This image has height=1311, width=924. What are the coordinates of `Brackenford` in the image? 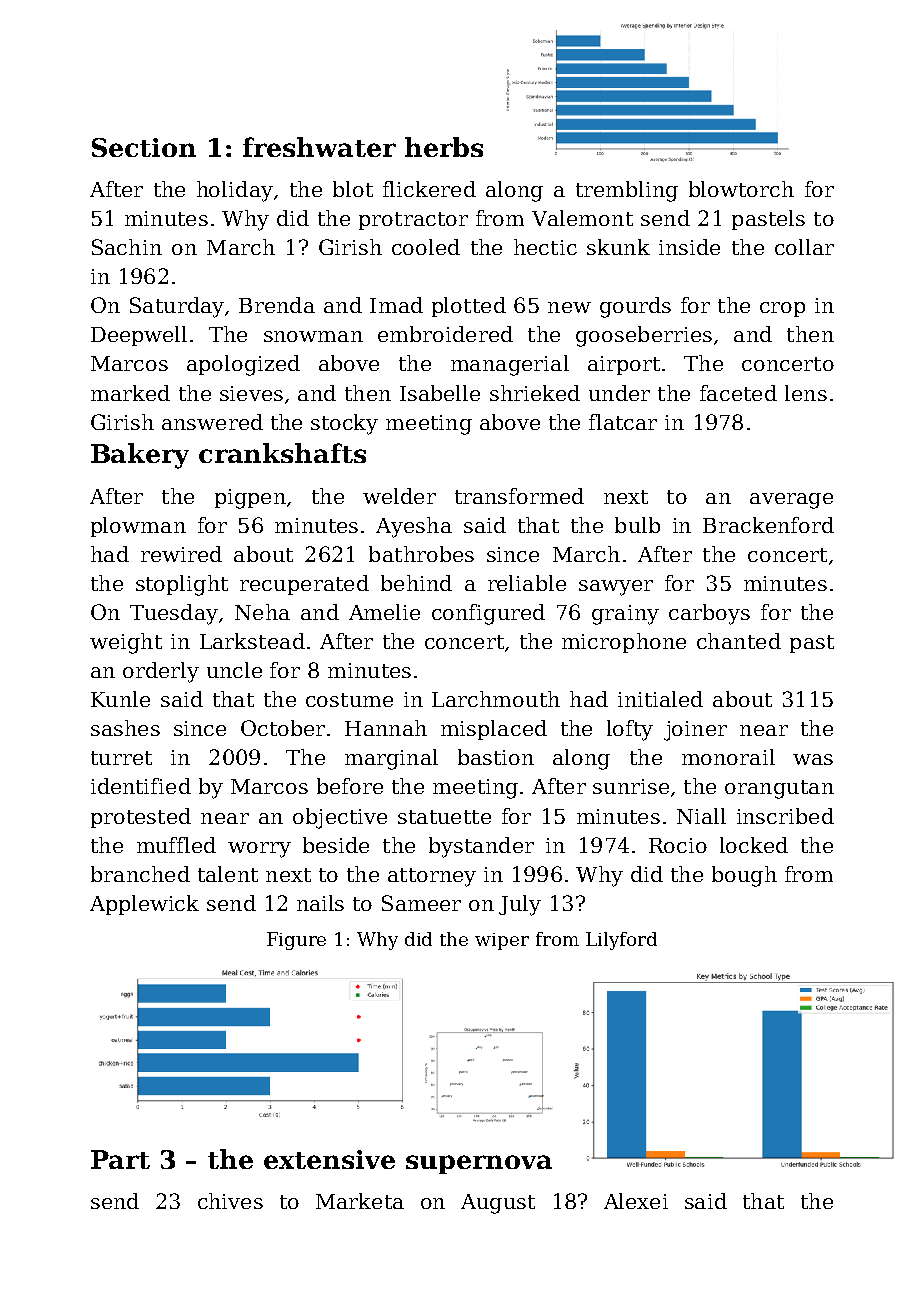 It's located at (768, 525).
